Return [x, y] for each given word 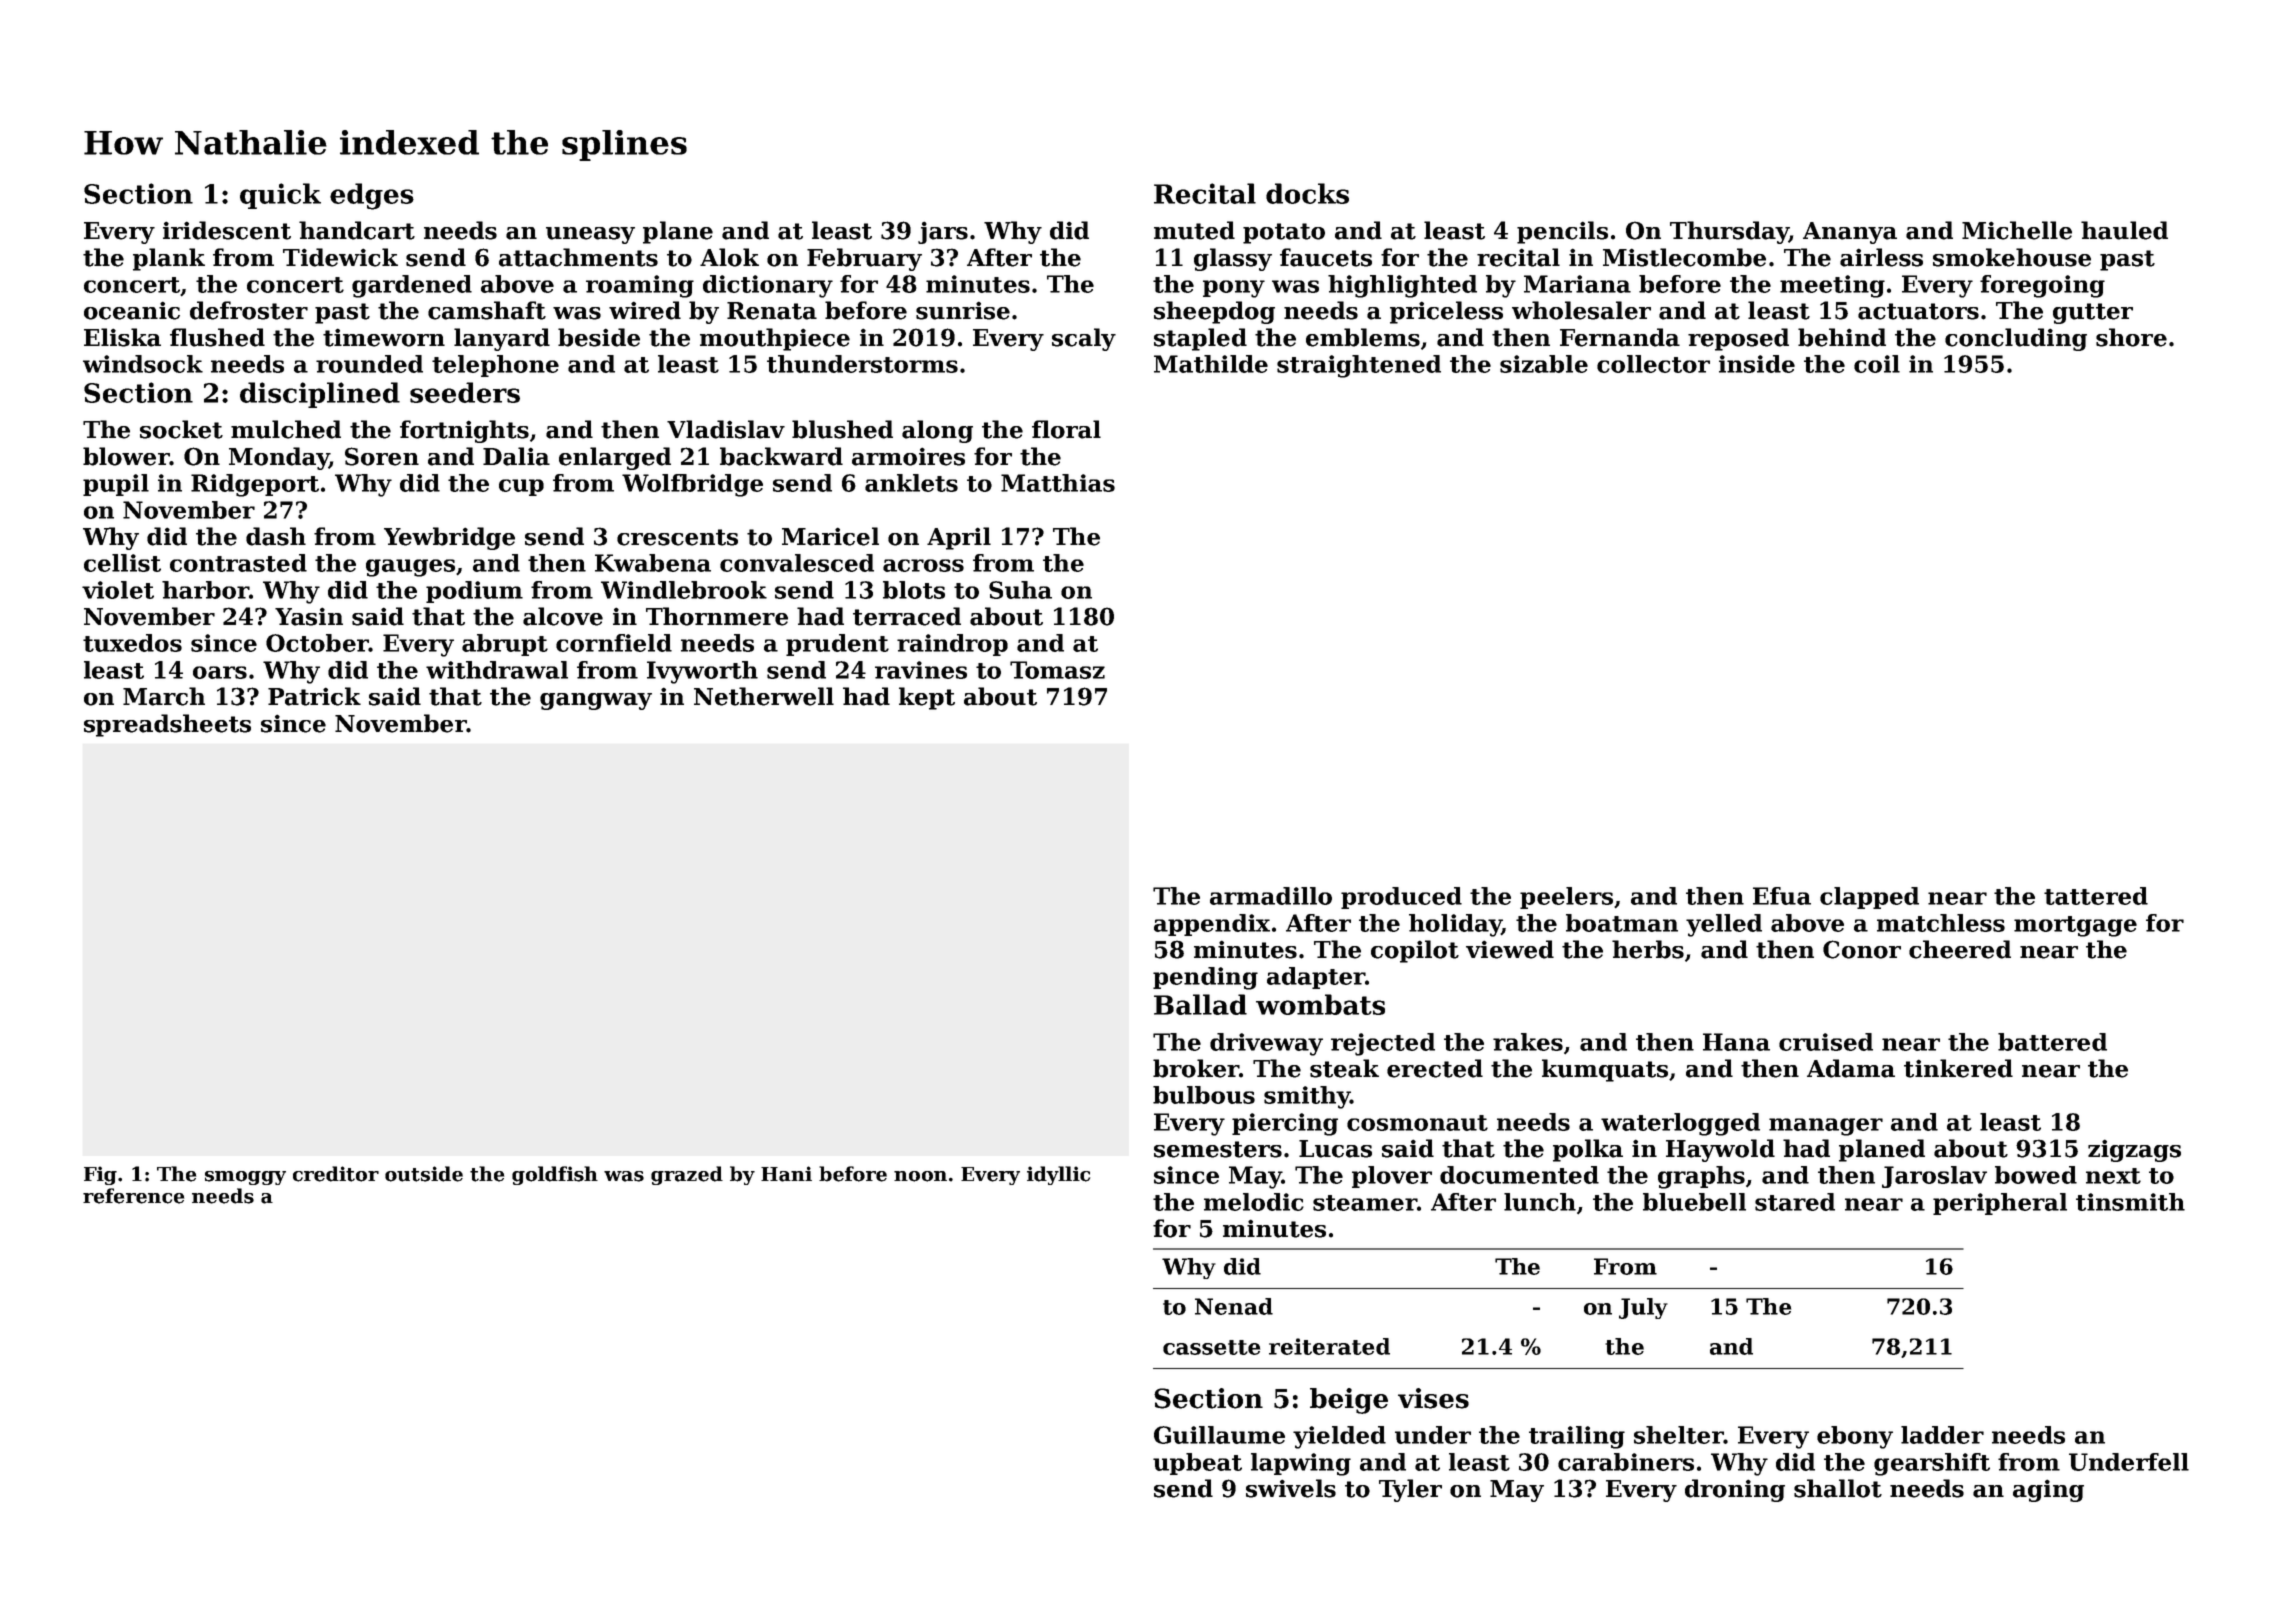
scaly [1084, 339]
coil [1877, 364]
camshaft [487, 310]
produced [1401, 898]
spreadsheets [167, 725]
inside [1757, 364]
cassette [1211, 1347]
